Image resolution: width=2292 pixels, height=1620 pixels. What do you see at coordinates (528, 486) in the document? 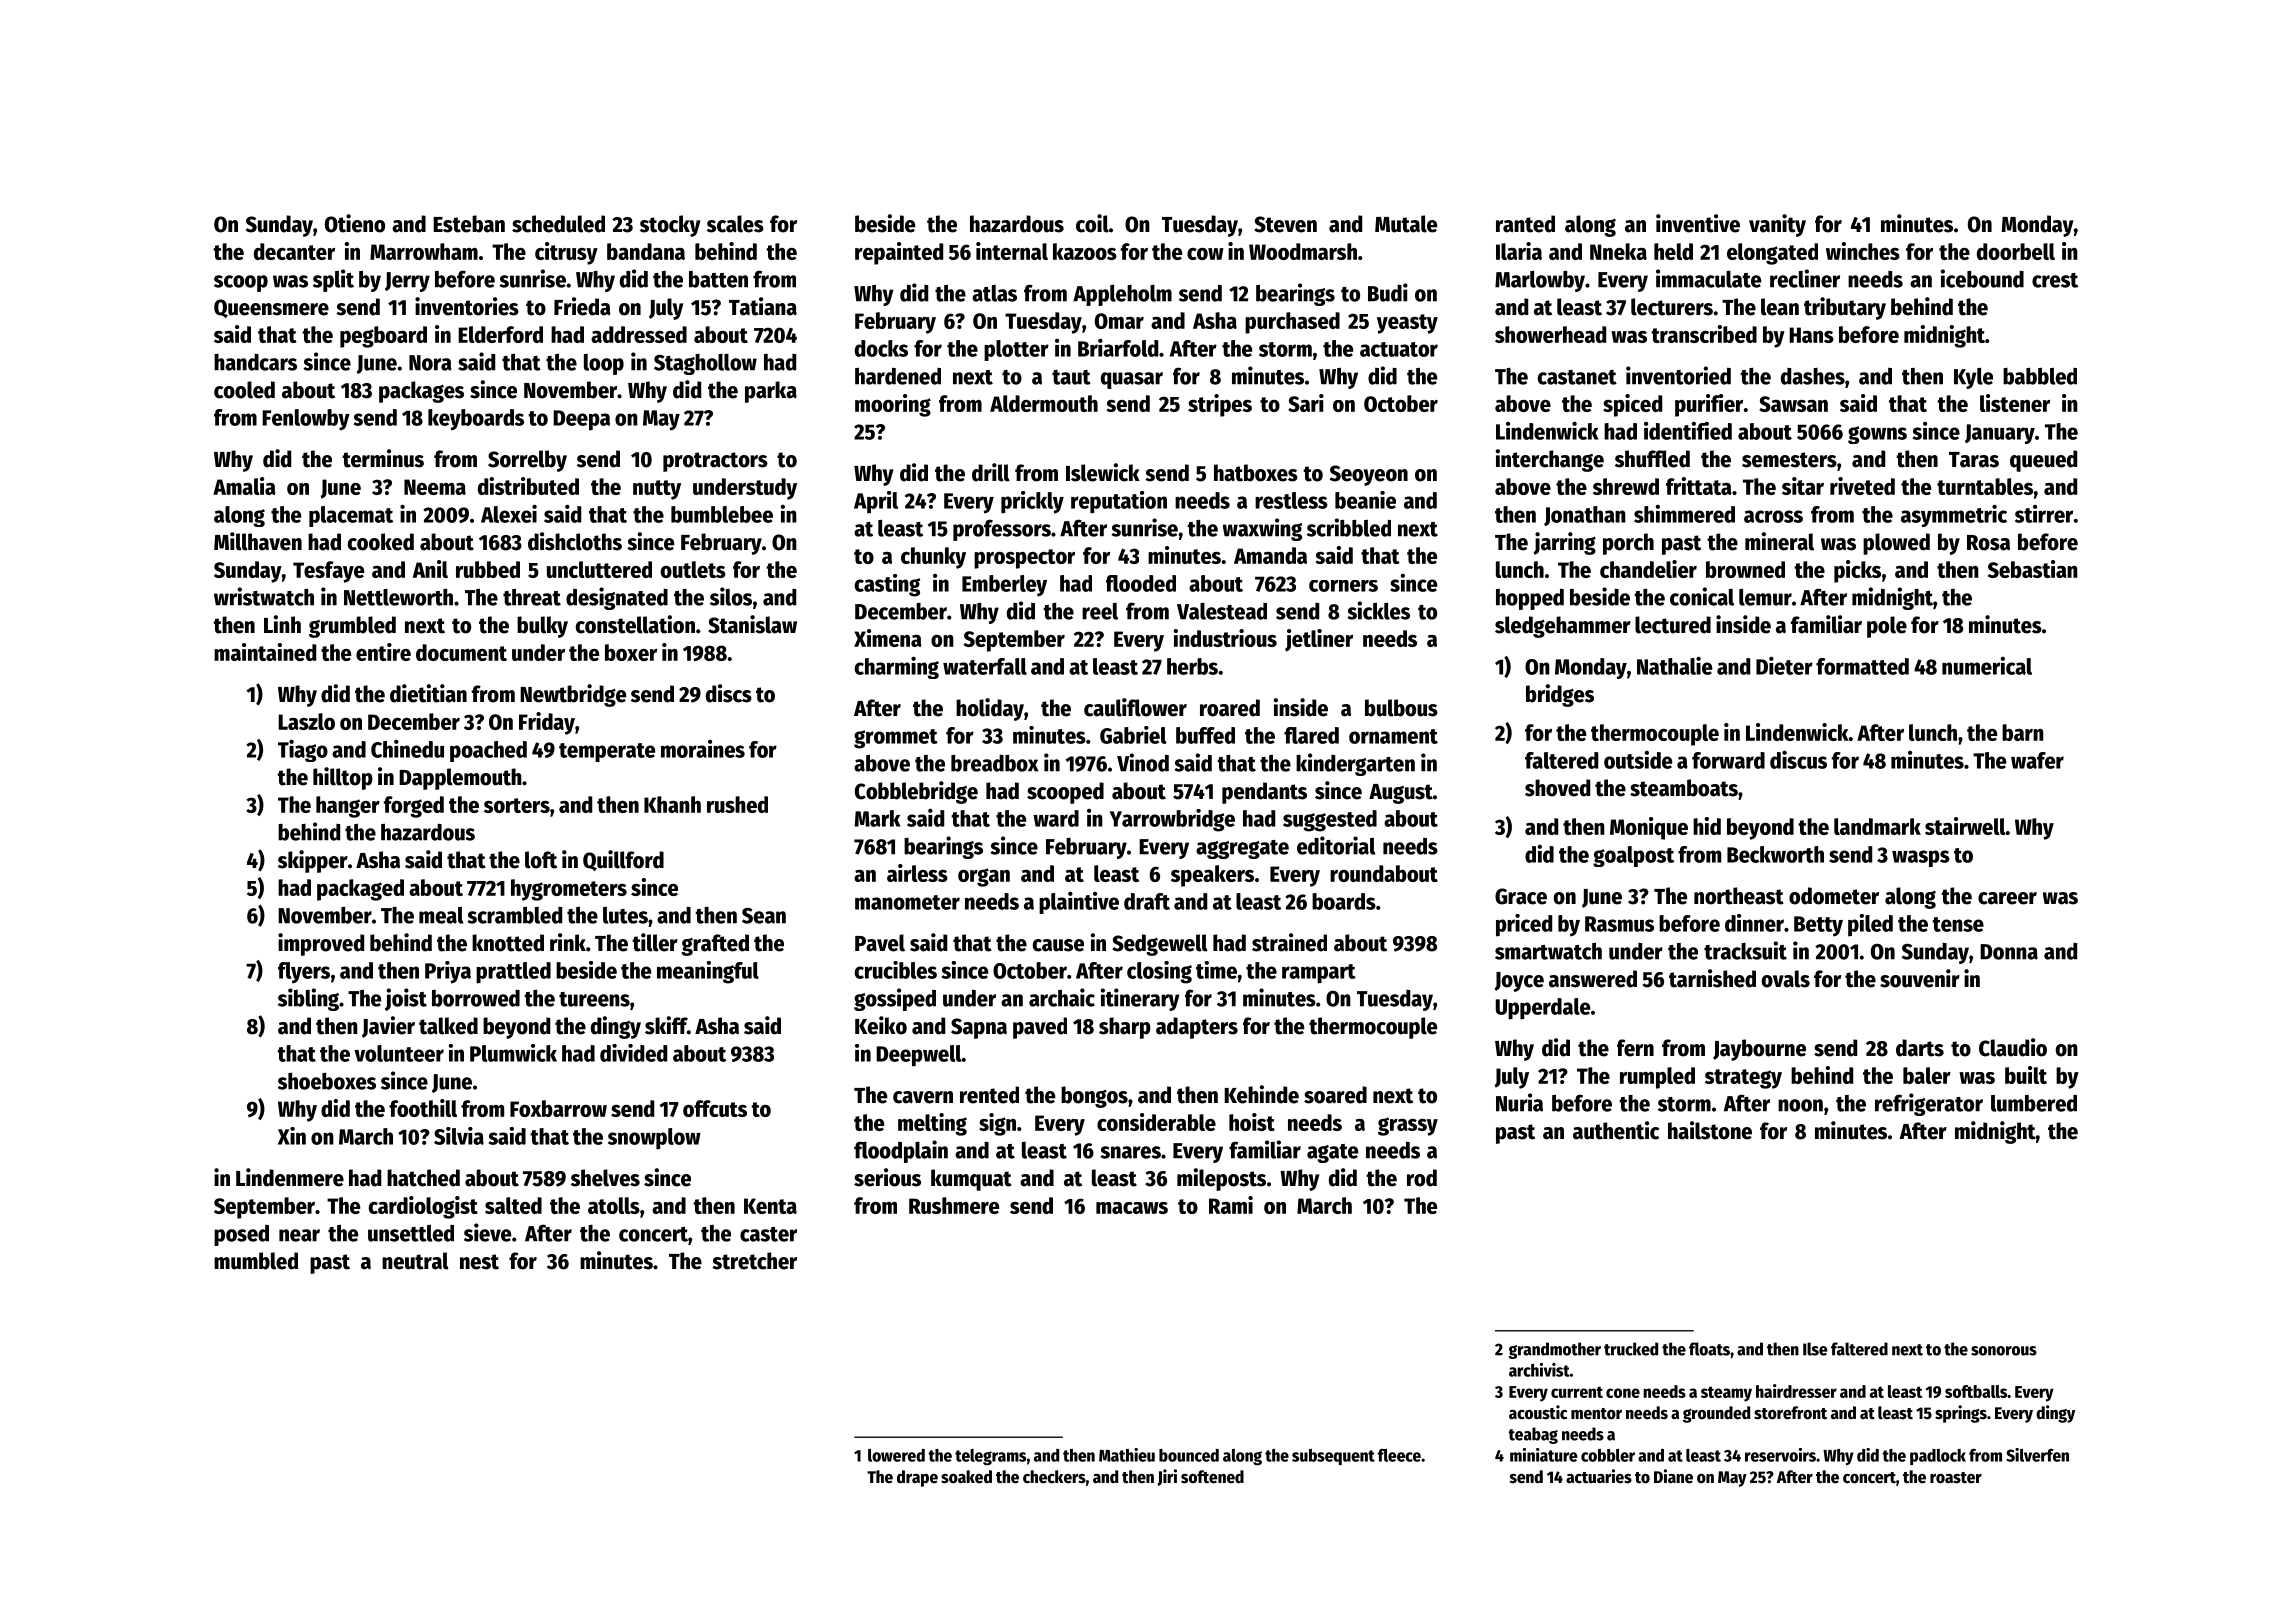
I see `distributed` at bounding box center [528, 486].
